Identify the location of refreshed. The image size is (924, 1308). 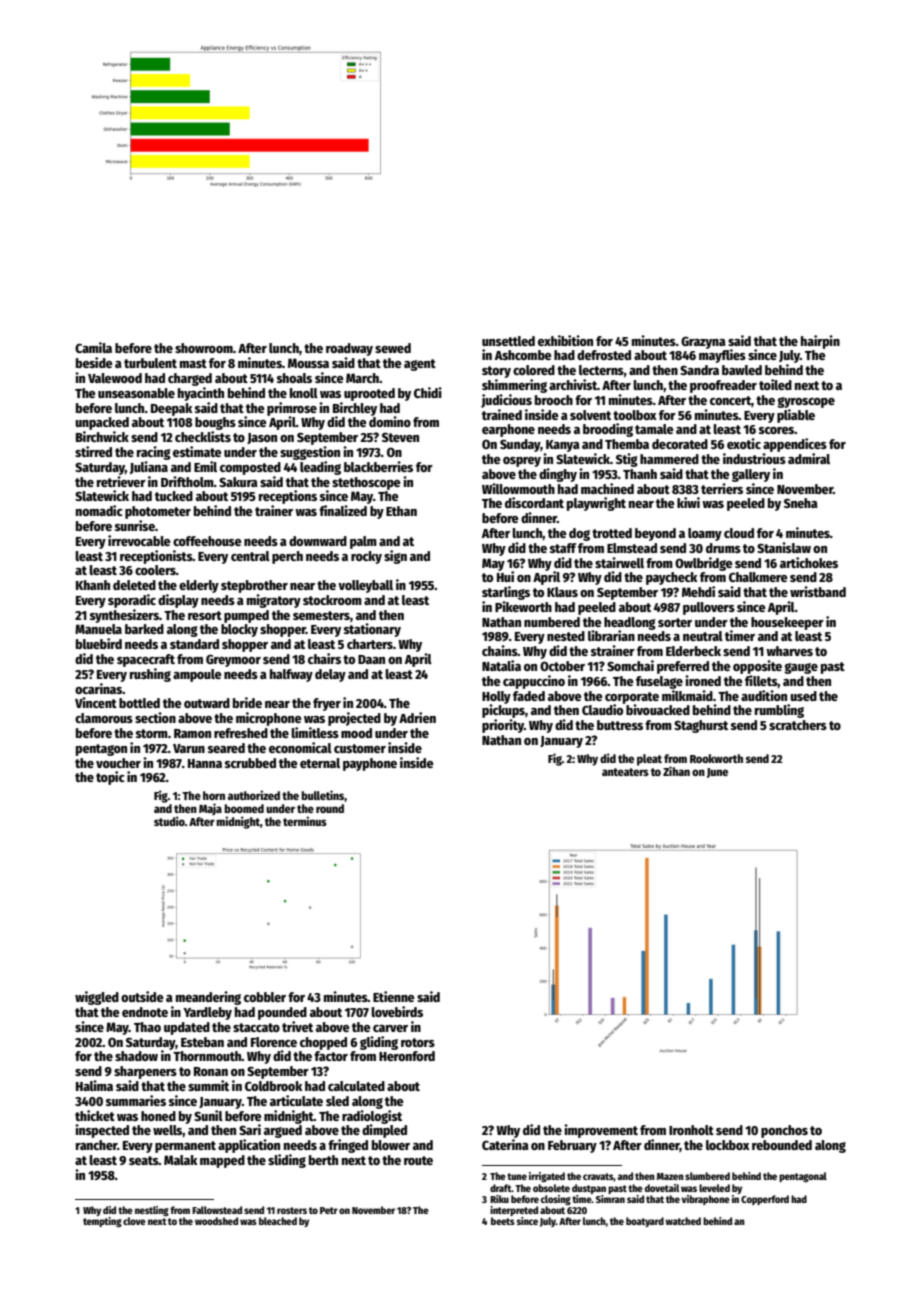
(241, 733).
